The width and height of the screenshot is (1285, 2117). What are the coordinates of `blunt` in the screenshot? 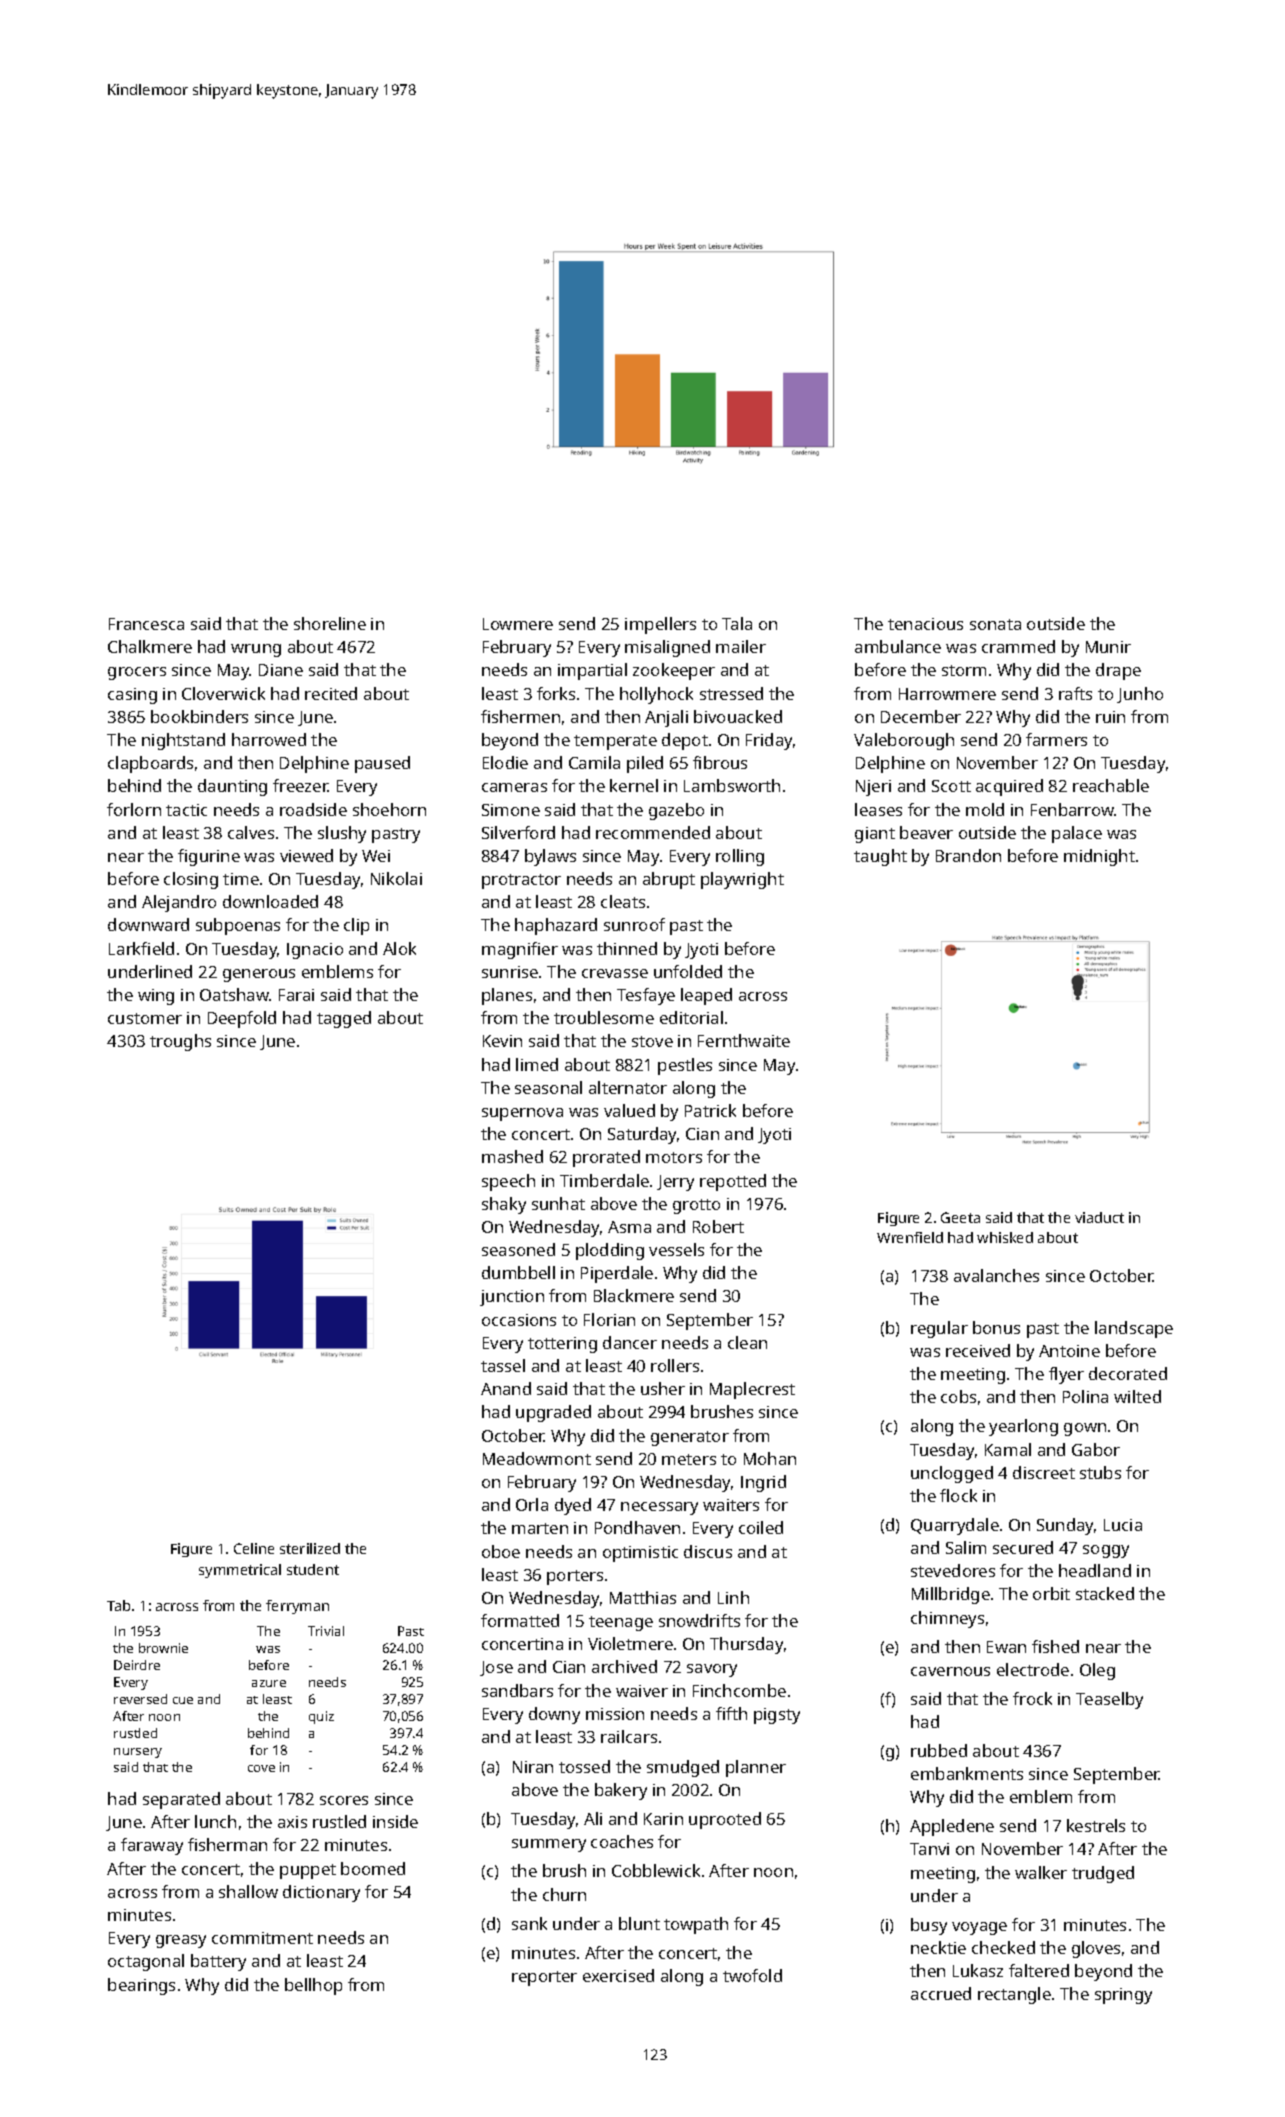 It's located at (639, 1923).
